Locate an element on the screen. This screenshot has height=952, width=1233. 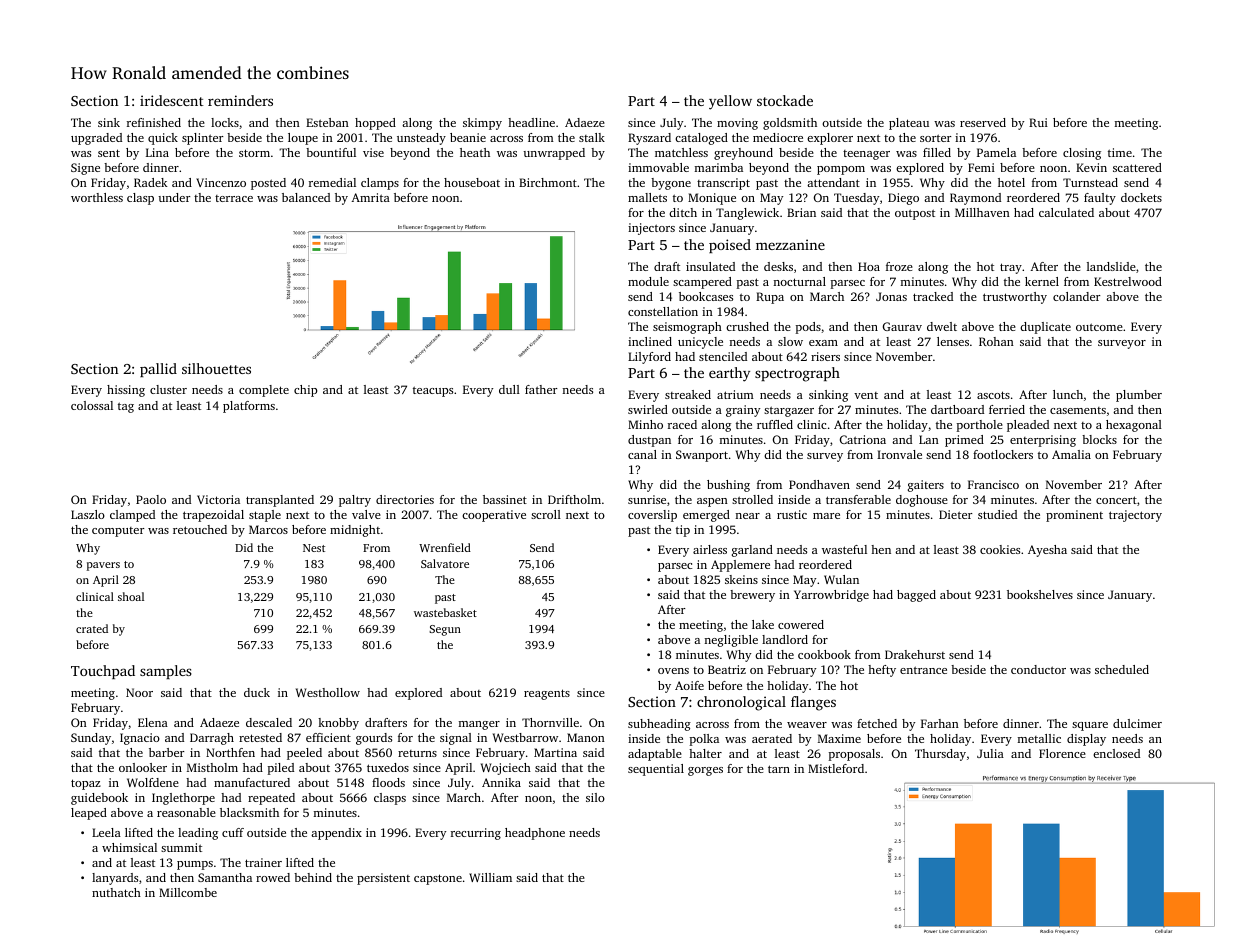
calculated is located at coordinates (1066, 212).
